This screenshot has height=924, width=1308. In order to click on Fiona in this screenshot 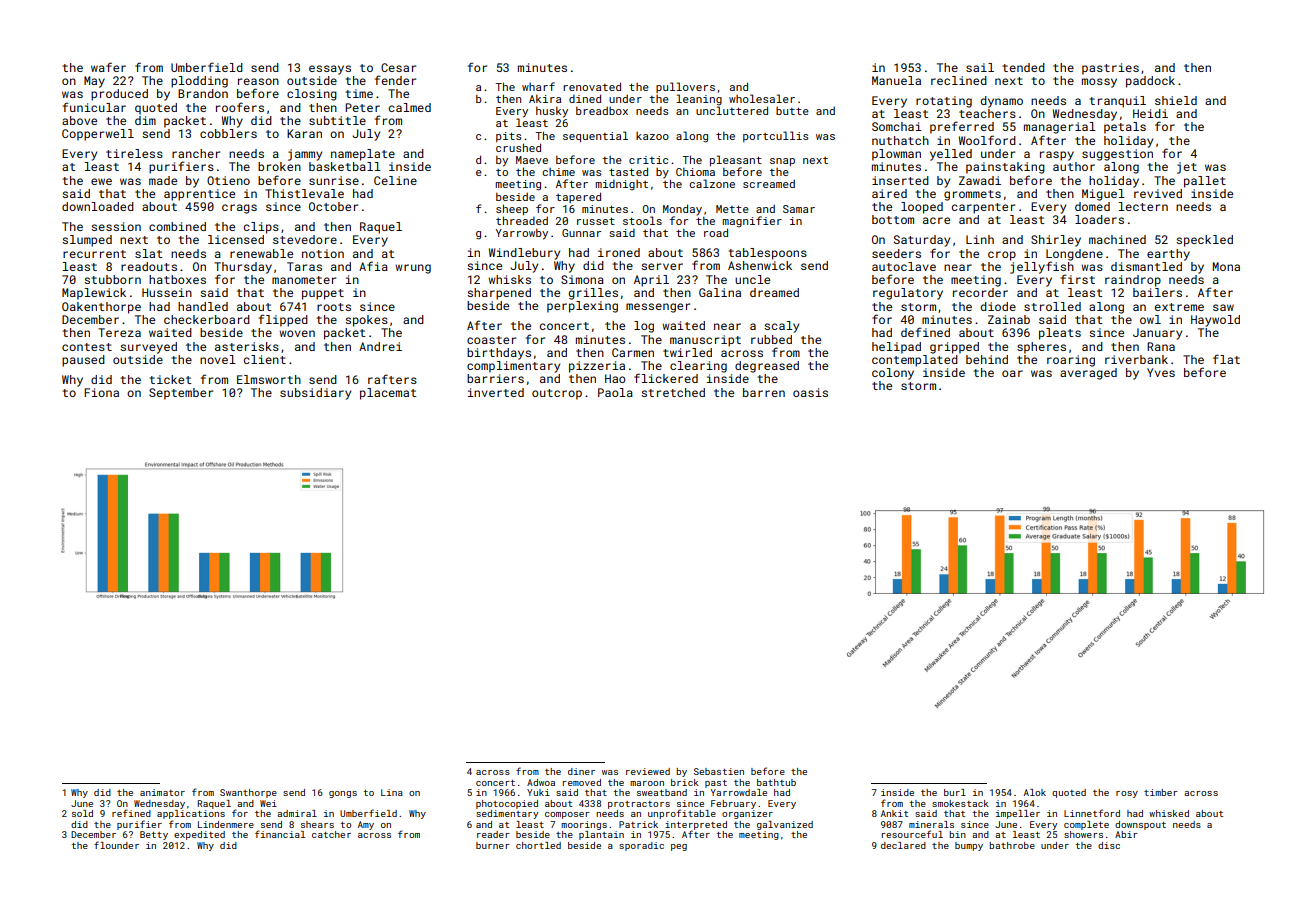, I will do `click(101, 392)`.
